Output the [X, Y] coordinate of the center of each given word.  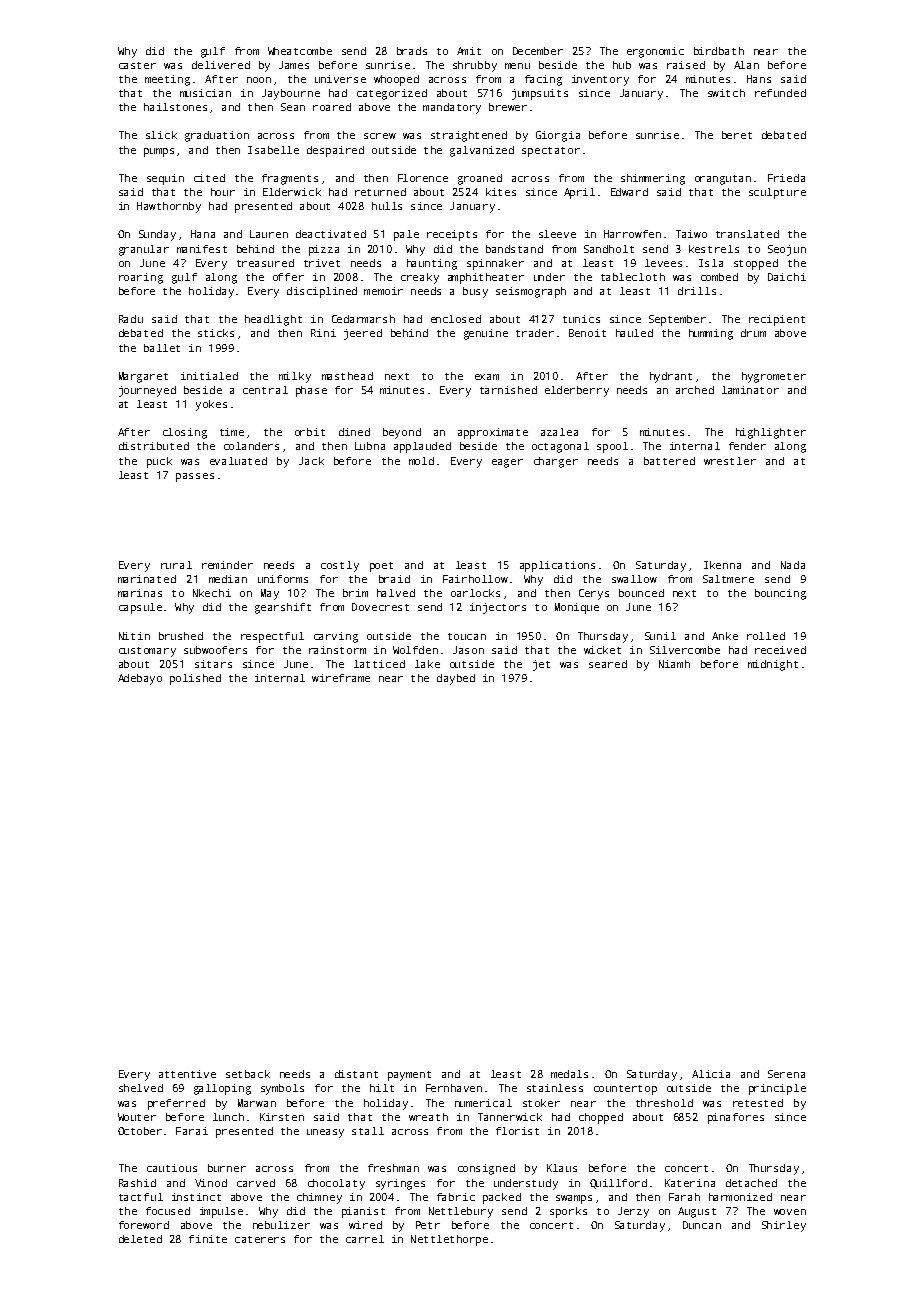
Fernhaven [454, 1088]
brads [412, 51]
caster [137, 65]
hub [622, 65]
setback [248, 1074]
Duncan [702, 1225]
